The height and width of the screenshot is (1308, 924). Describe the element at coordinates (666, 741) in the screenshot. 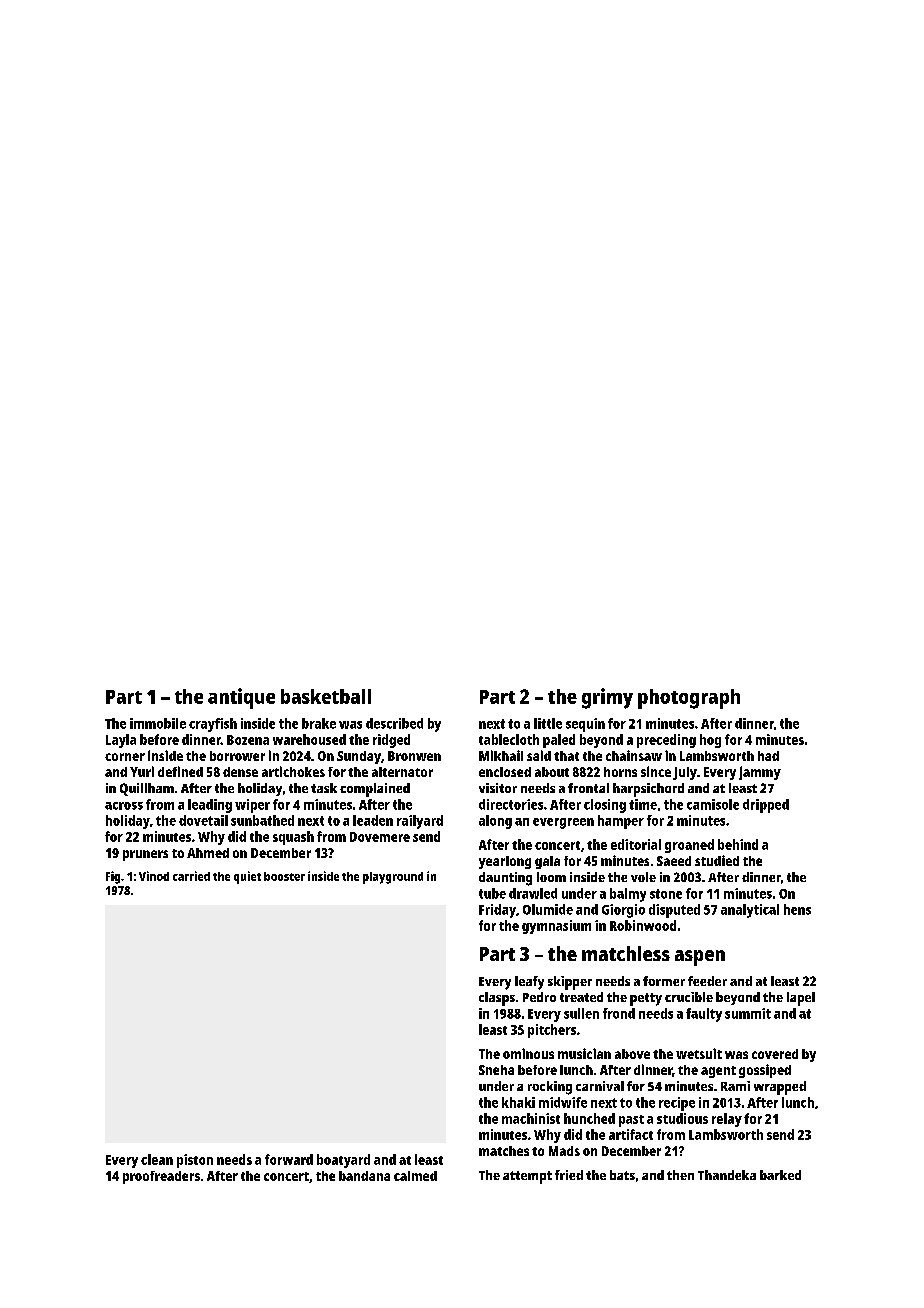

I see `preceding` at that location.
